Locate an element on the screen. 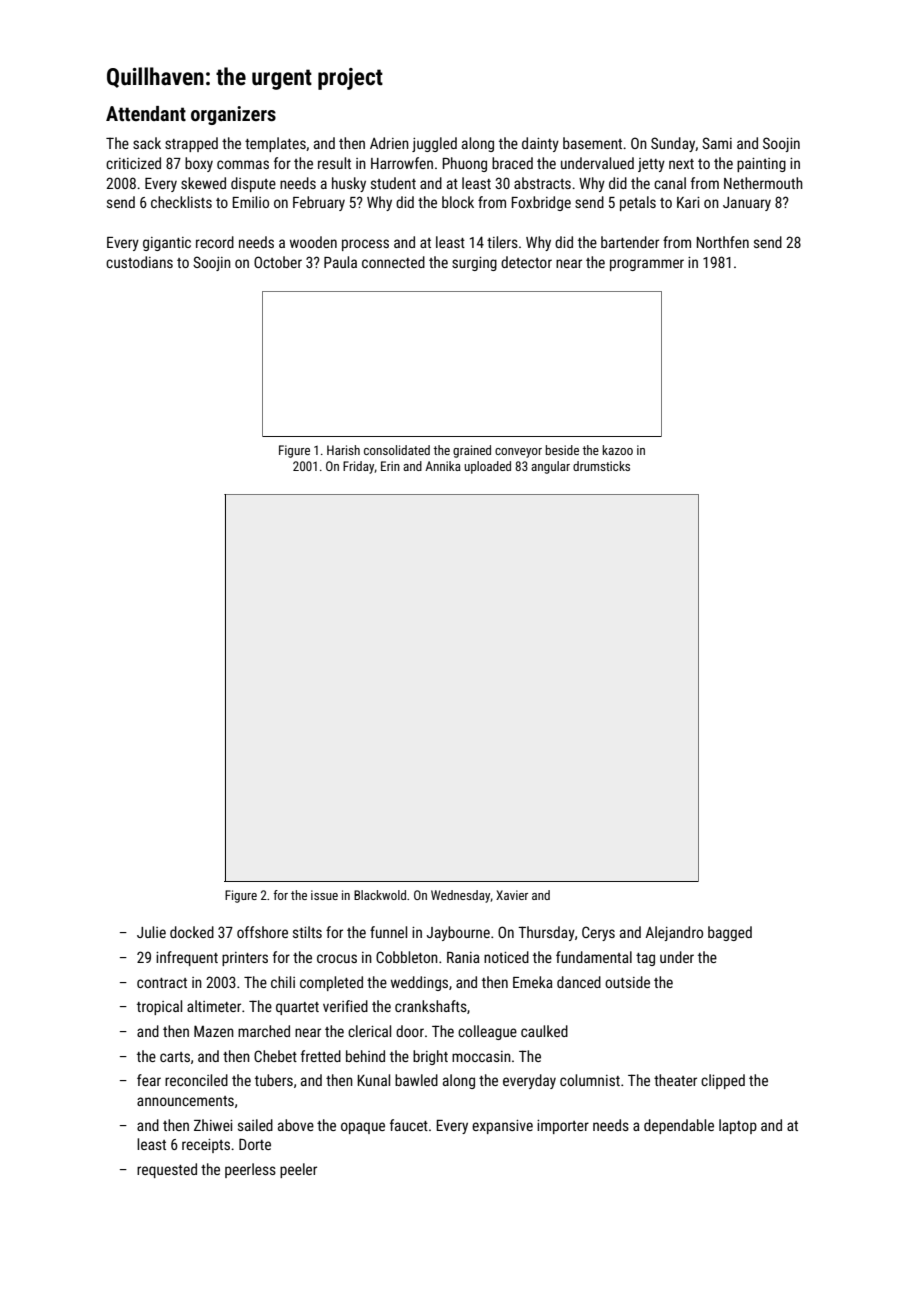 The height and width of the screenshot is (1308, 924). sailed is located at coordinates (255, 1125).
